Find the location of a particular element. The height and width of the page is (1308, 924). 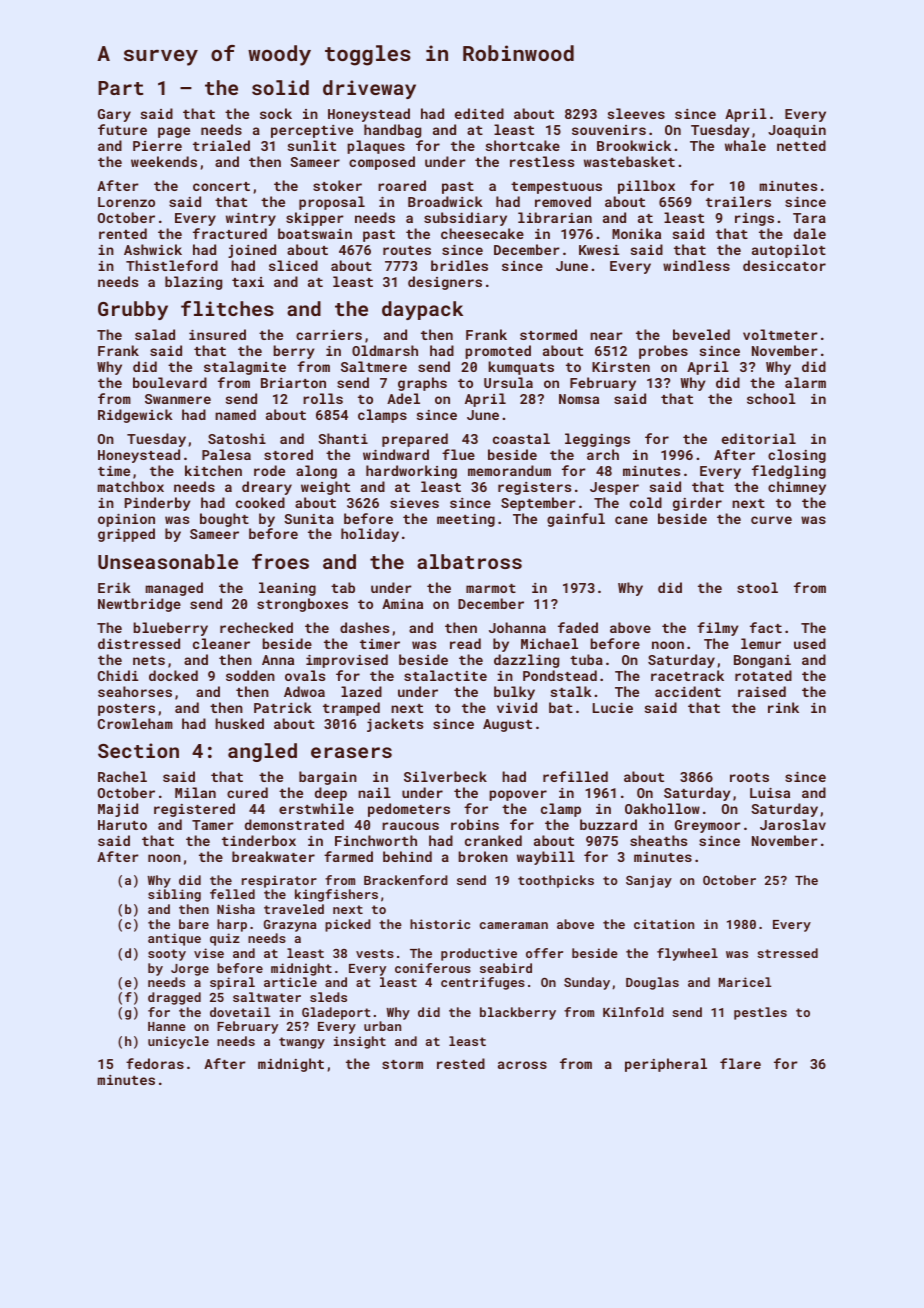

cleaner is located at coordinates (221, 643).
